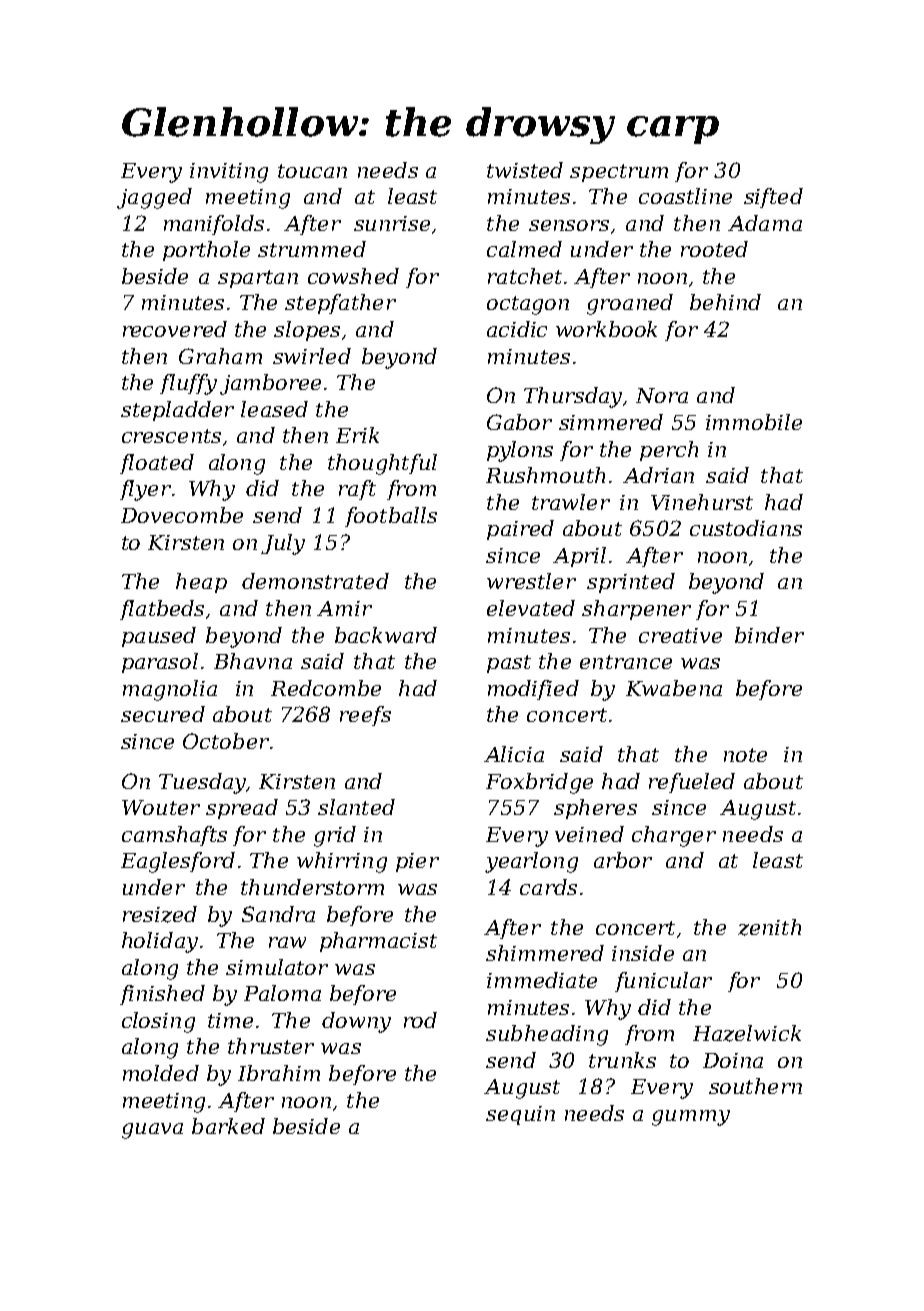  I want to click on binder, so click(769, 635).
